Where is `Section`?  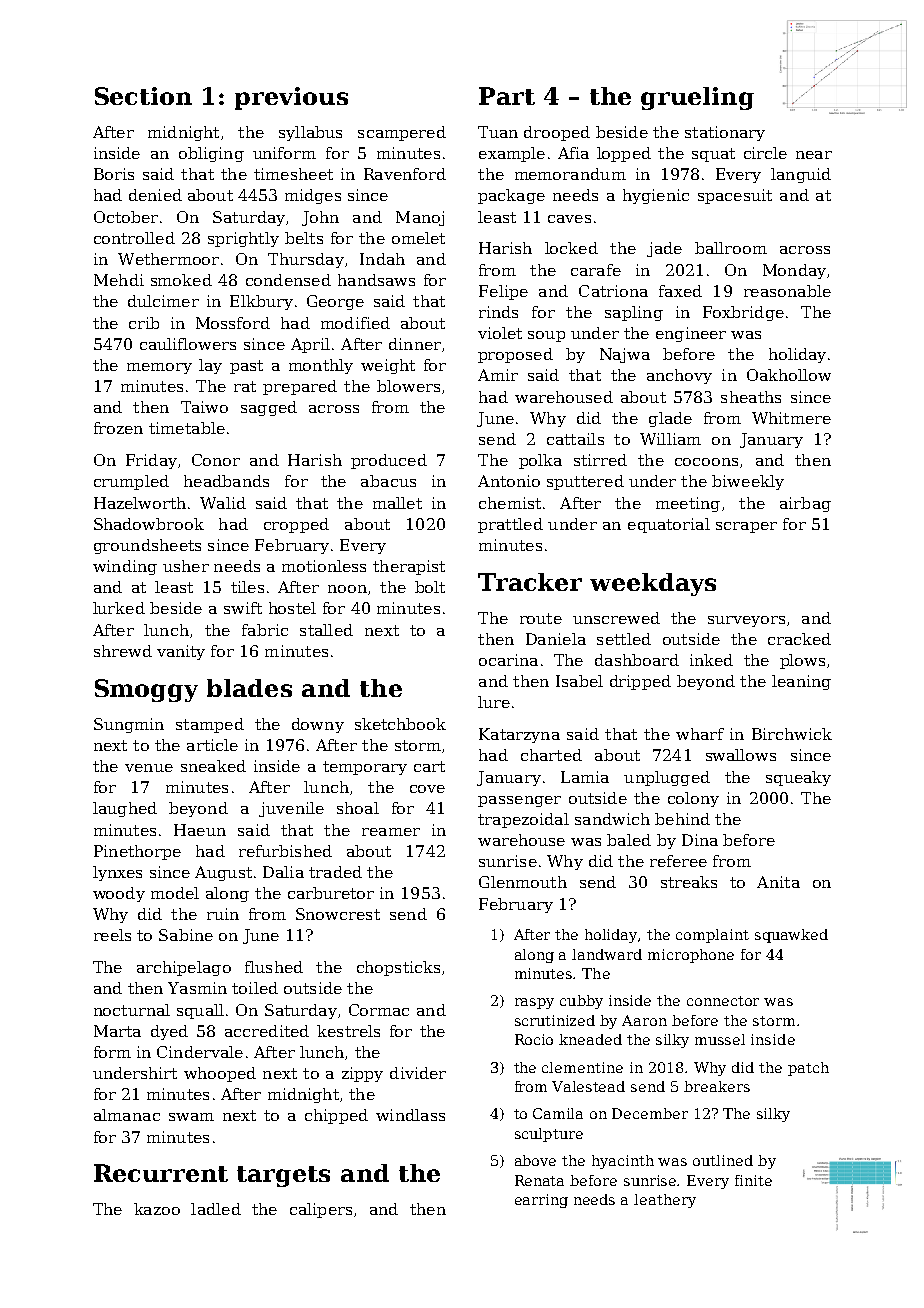 Section is located at coordinates (143, 96).
